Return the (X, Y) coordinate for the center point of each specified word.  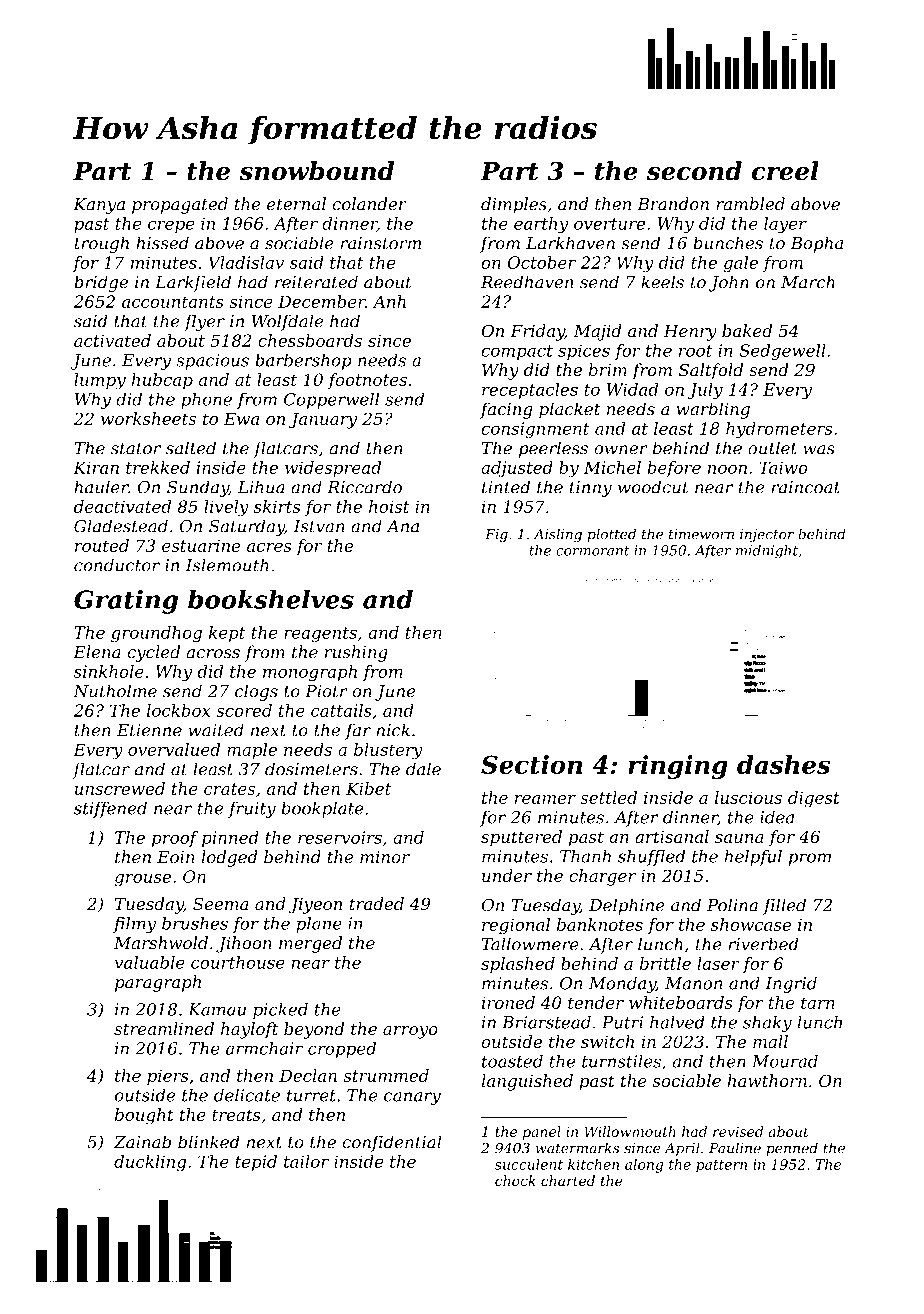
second (694, 171)
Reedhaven (527, 282)
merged (310, 944)
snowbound (316, 171)
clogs (256, 692)
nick (393, 730)
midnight (767, 552)
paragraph (158, 983)
